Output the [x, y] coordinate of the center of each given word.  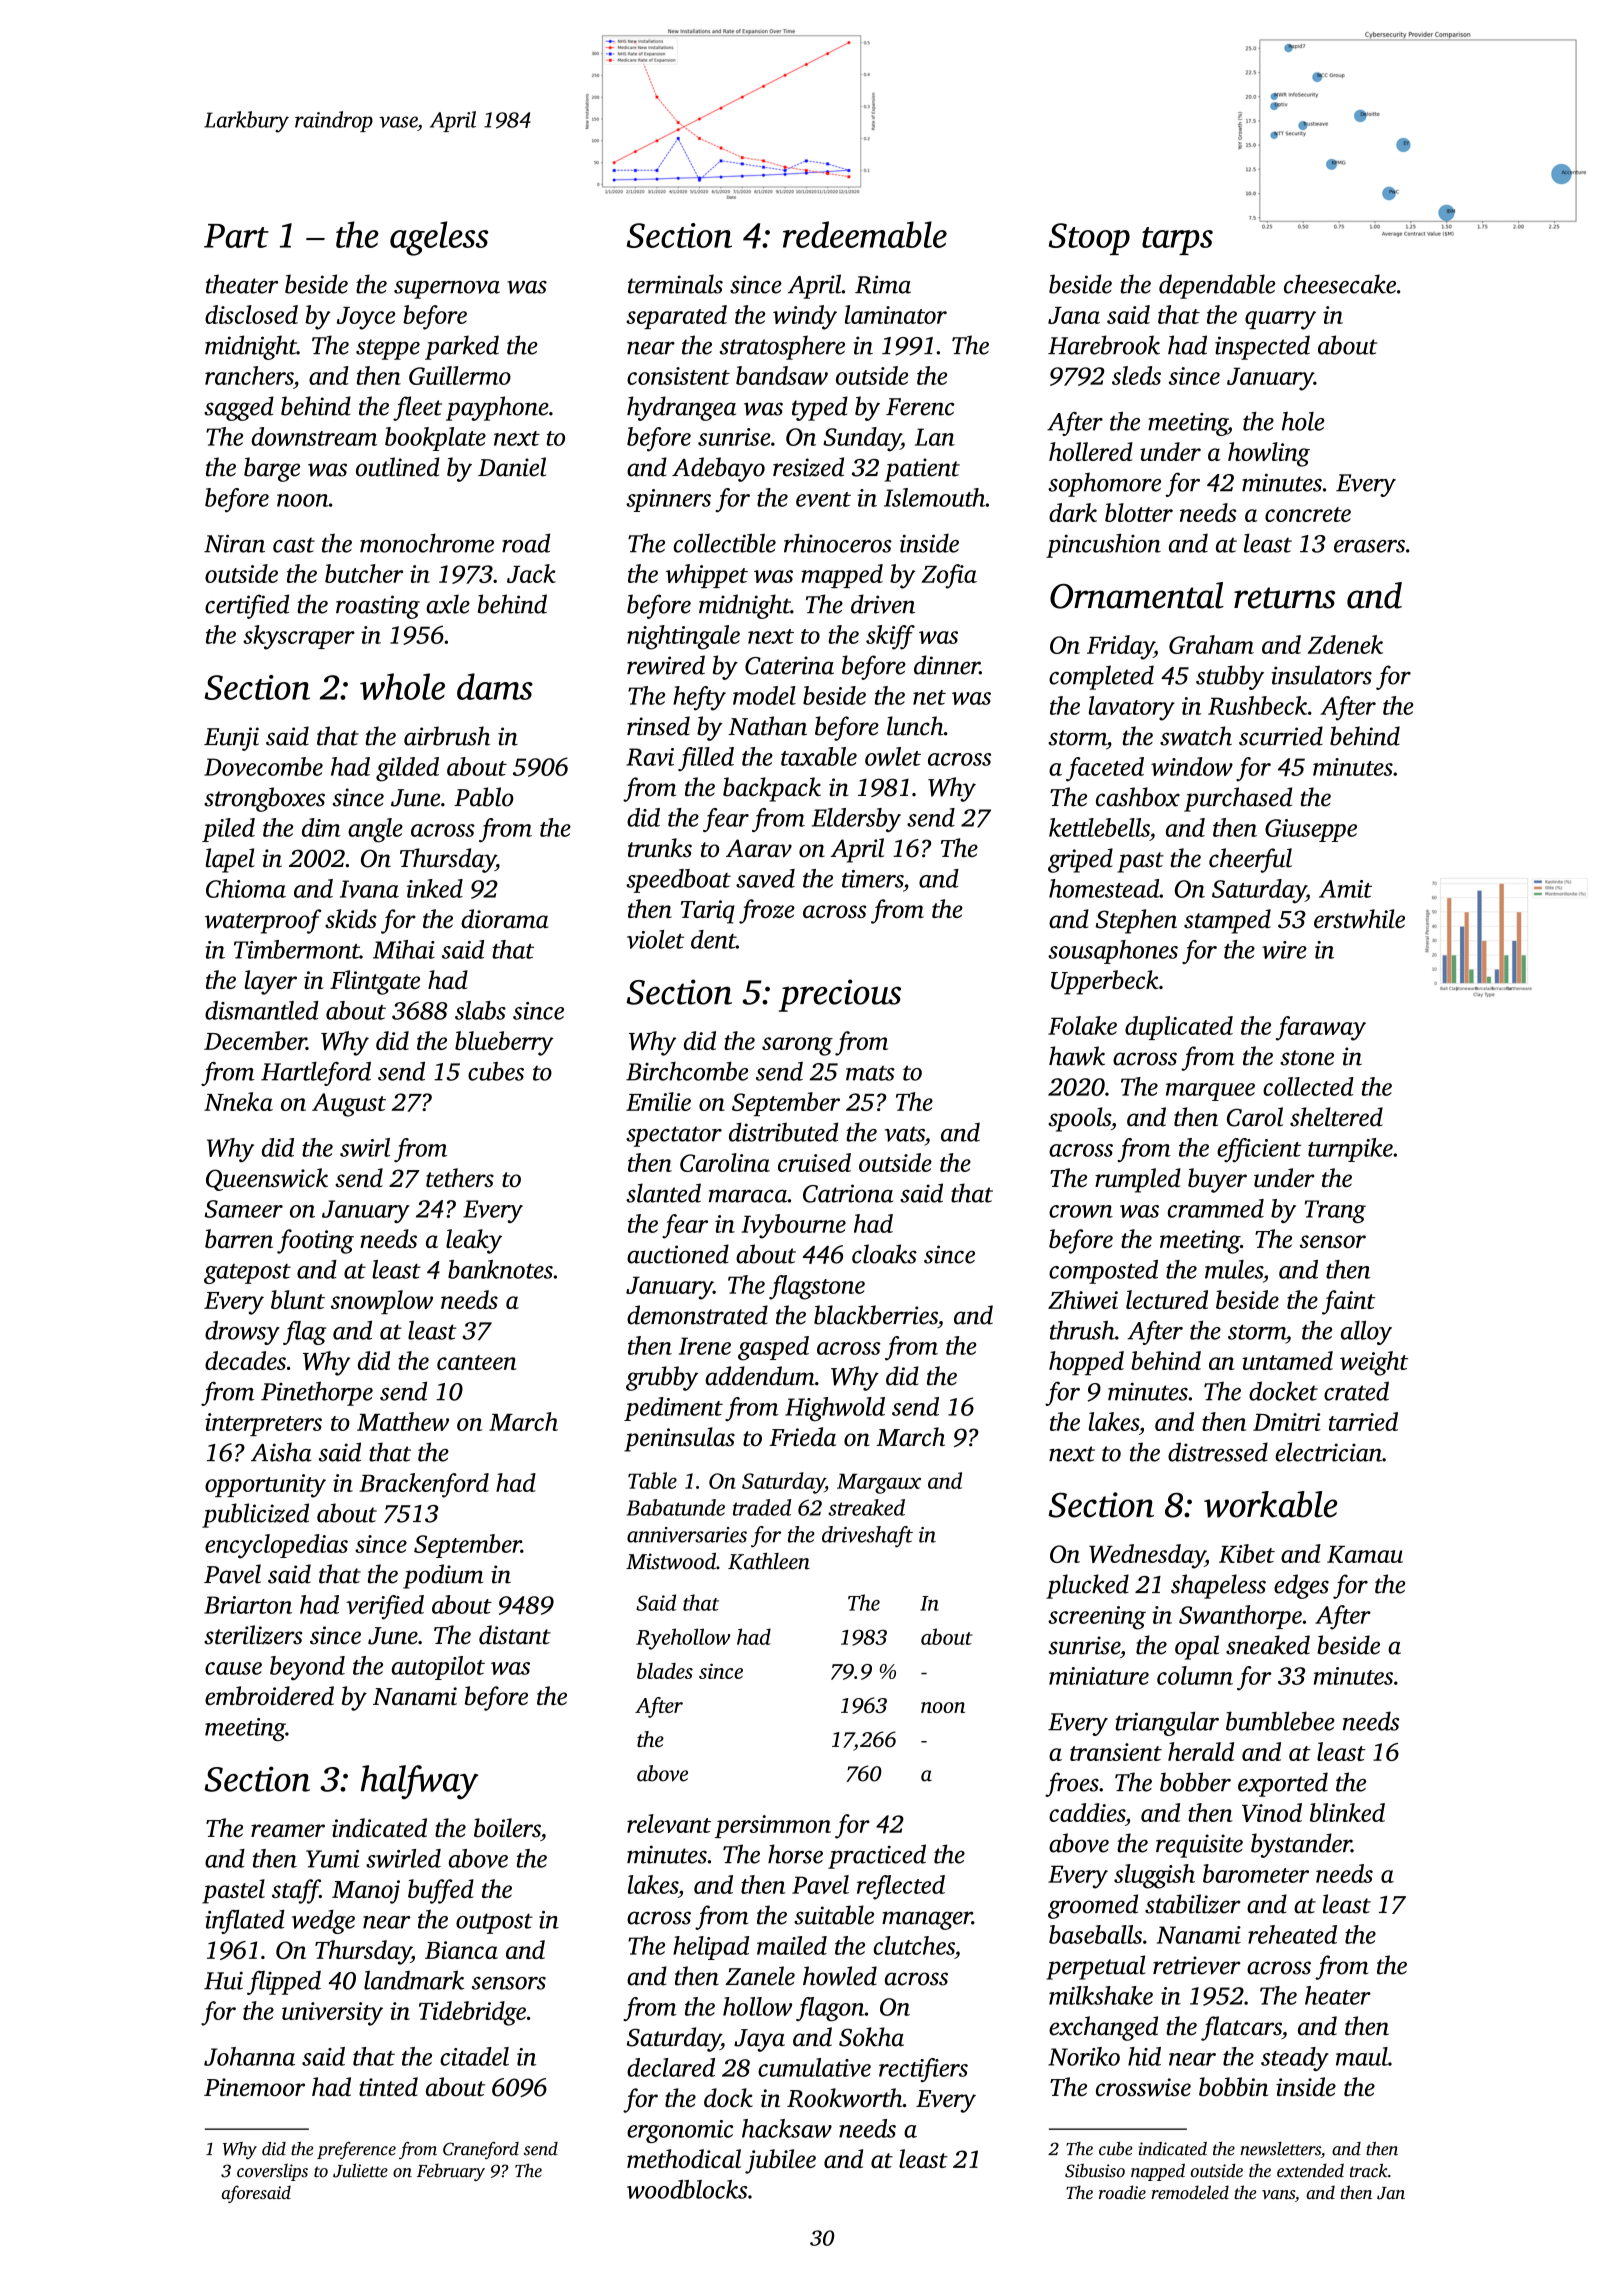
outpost [494, 1923]
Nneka [238, 1101]
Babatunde [675, 1507]
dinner [947, 665]
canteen [477, 1362]
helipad [711, 1948]
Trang [1335, 1211]
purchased [1238, 799]
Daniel [512, 467]
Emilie [658, 1101]
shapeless [1218, 1586]
